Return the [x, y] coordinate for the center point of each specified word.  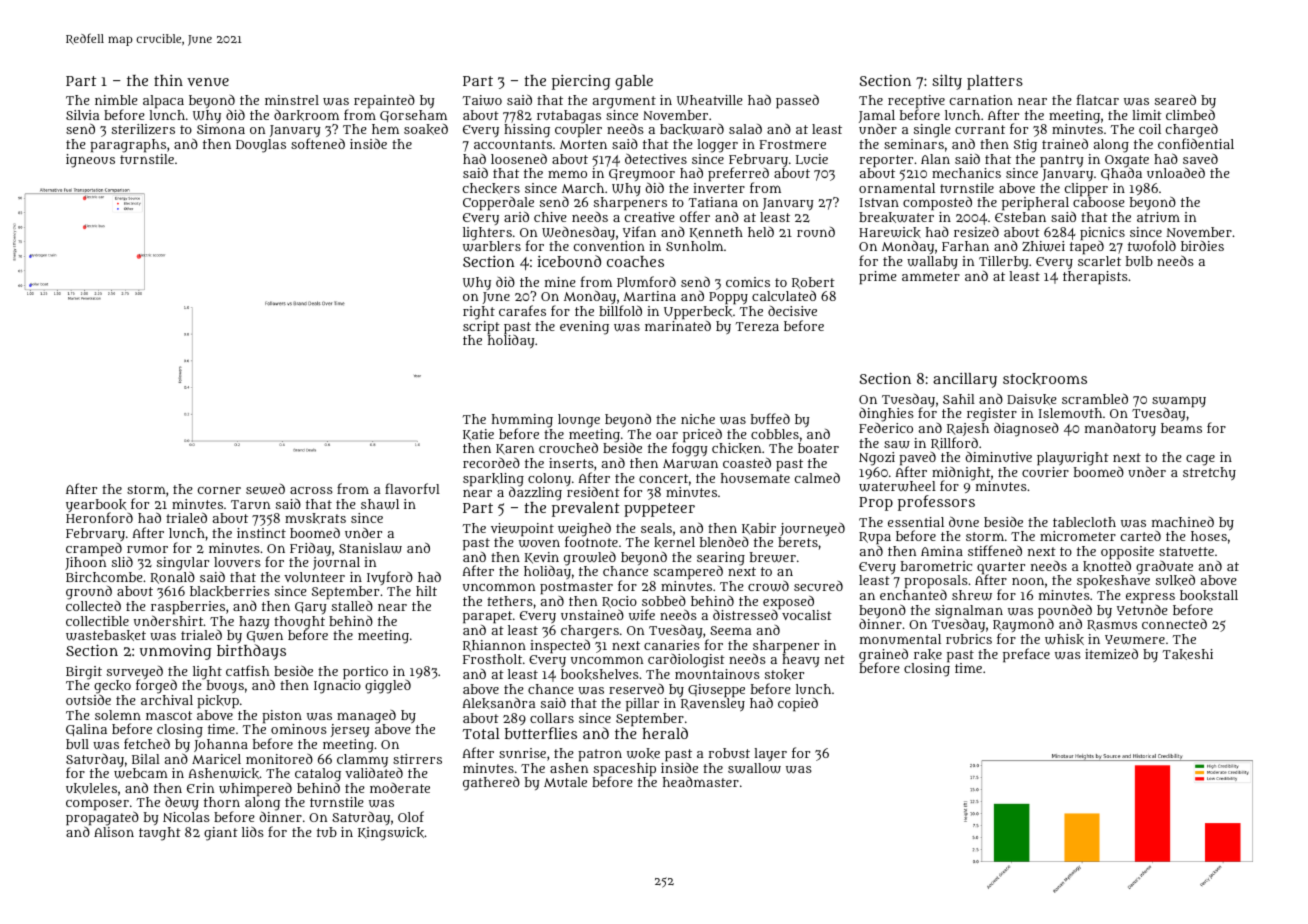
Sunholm [694, 246]
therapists [1095, 278]
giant [221, 834]
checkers [491, 188]
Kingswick [391, 834]
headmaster [701, 781]
